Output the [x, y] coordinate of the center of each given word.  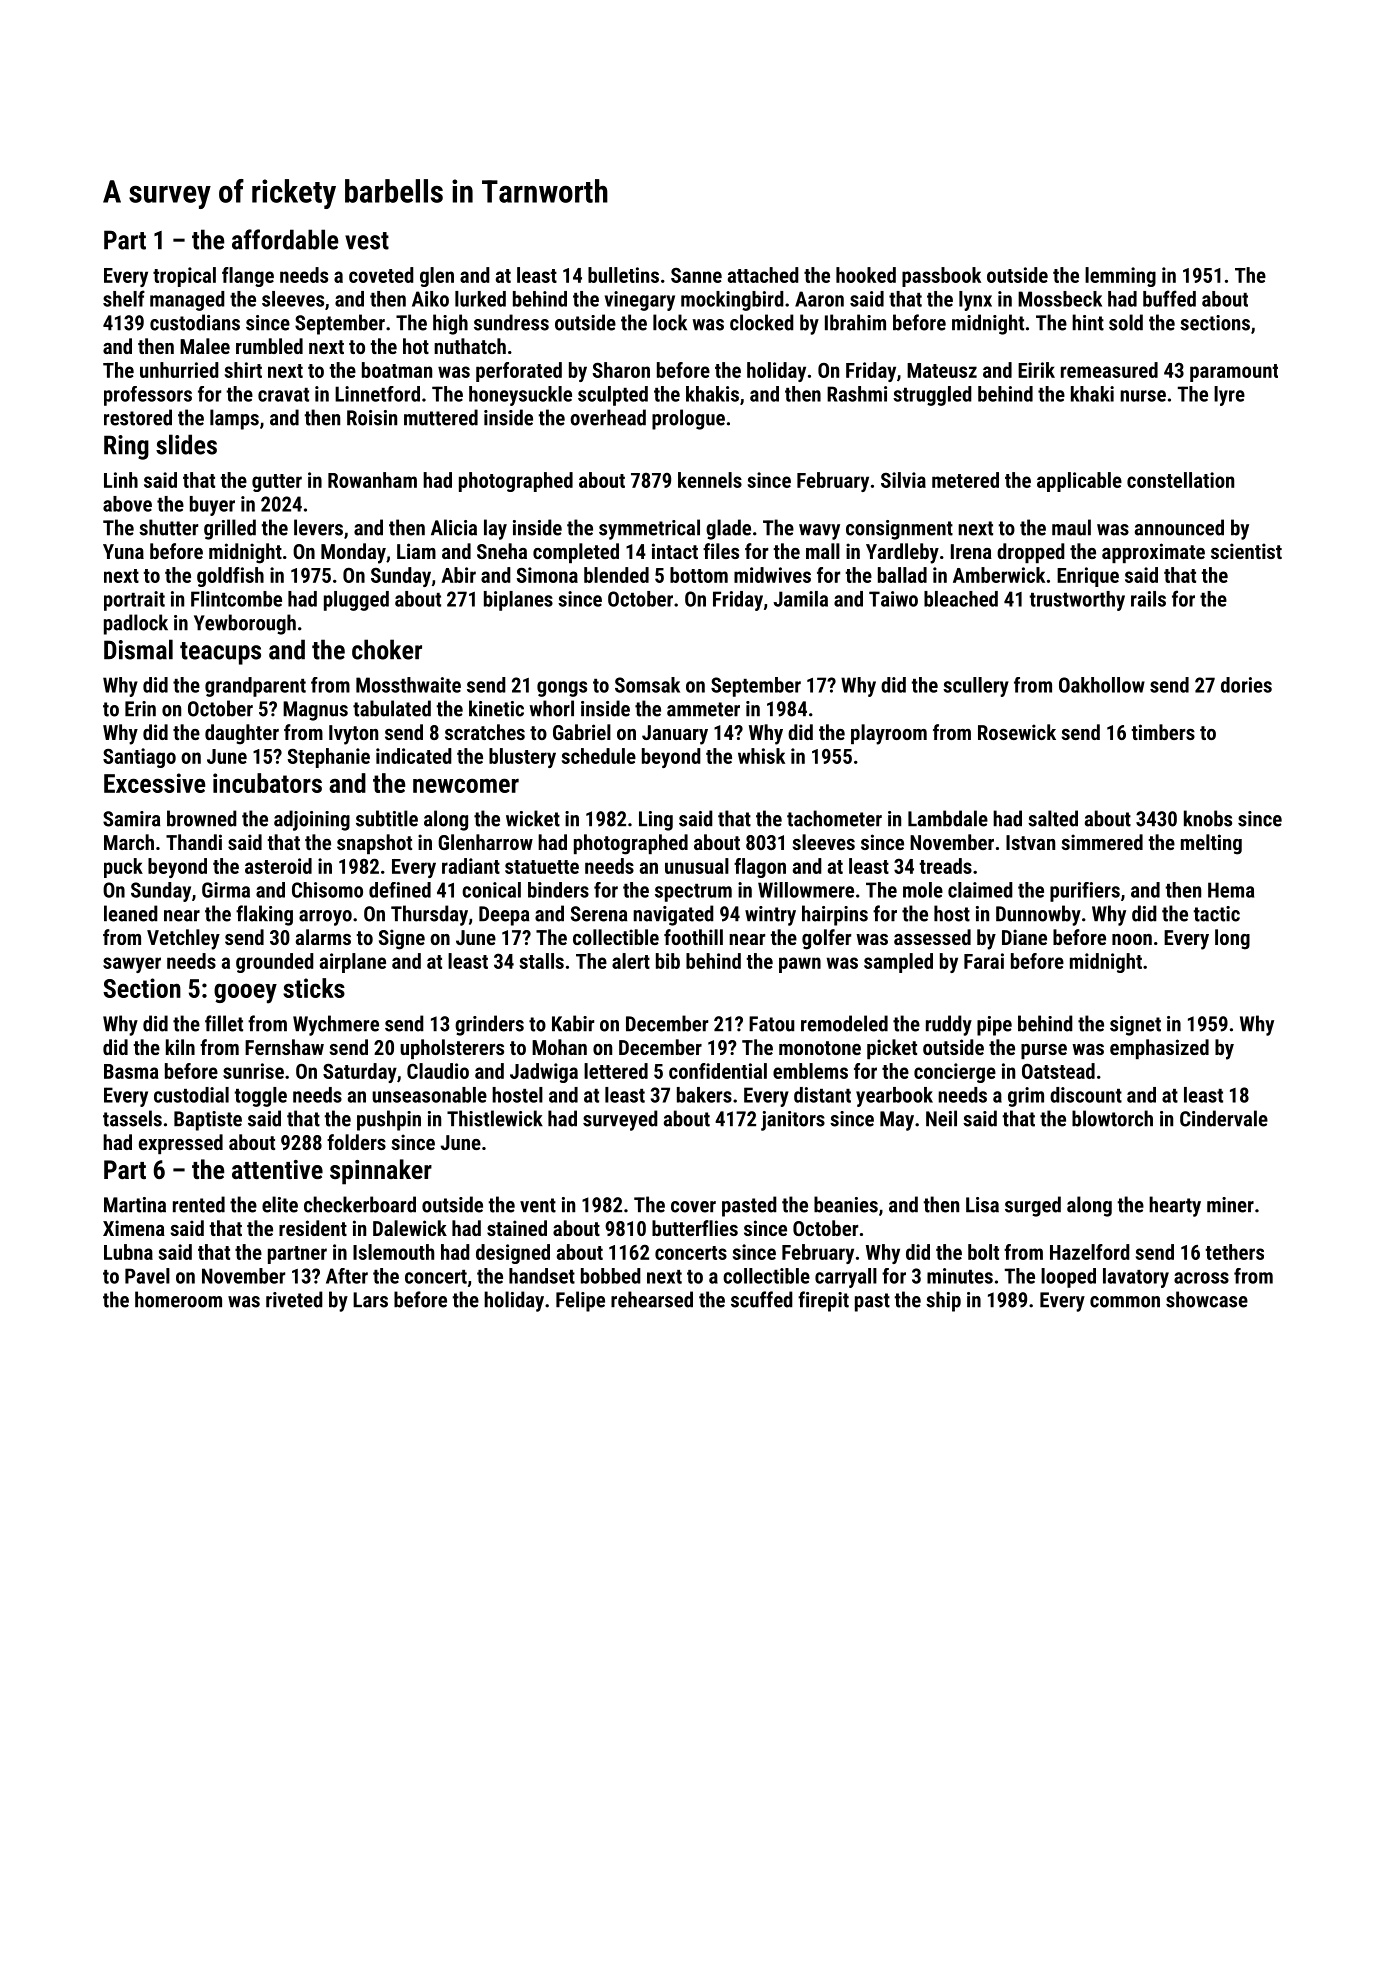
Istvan [1030, 842]
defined [400, 890]
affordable [285, 239]
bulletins [623, 275]
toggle [260, 1097]
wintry [770, 916]
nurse [1143, 396]
